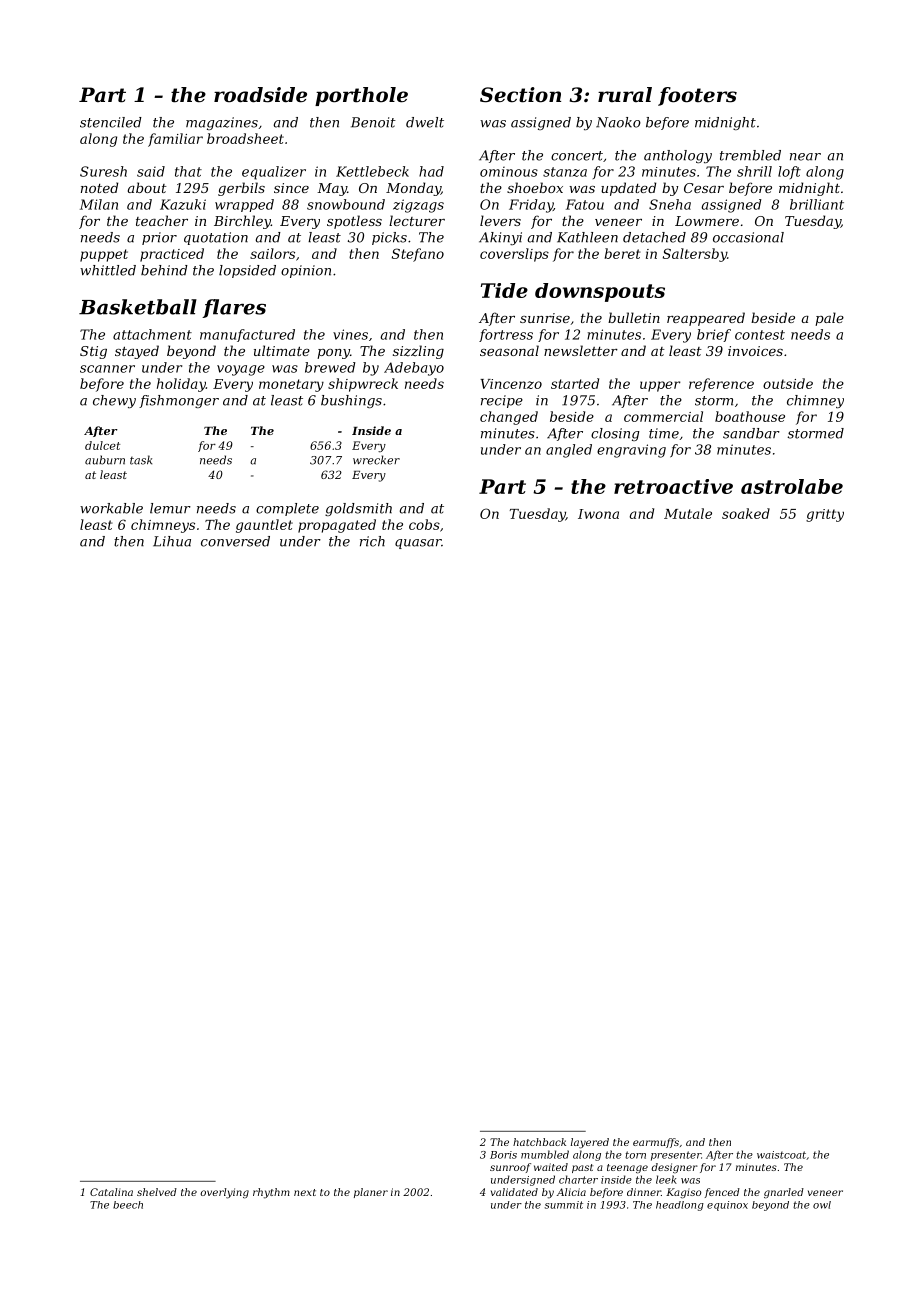  Describe the element at coordinates (157, 1192) in the screenshot. I see `shelved` at that location.
